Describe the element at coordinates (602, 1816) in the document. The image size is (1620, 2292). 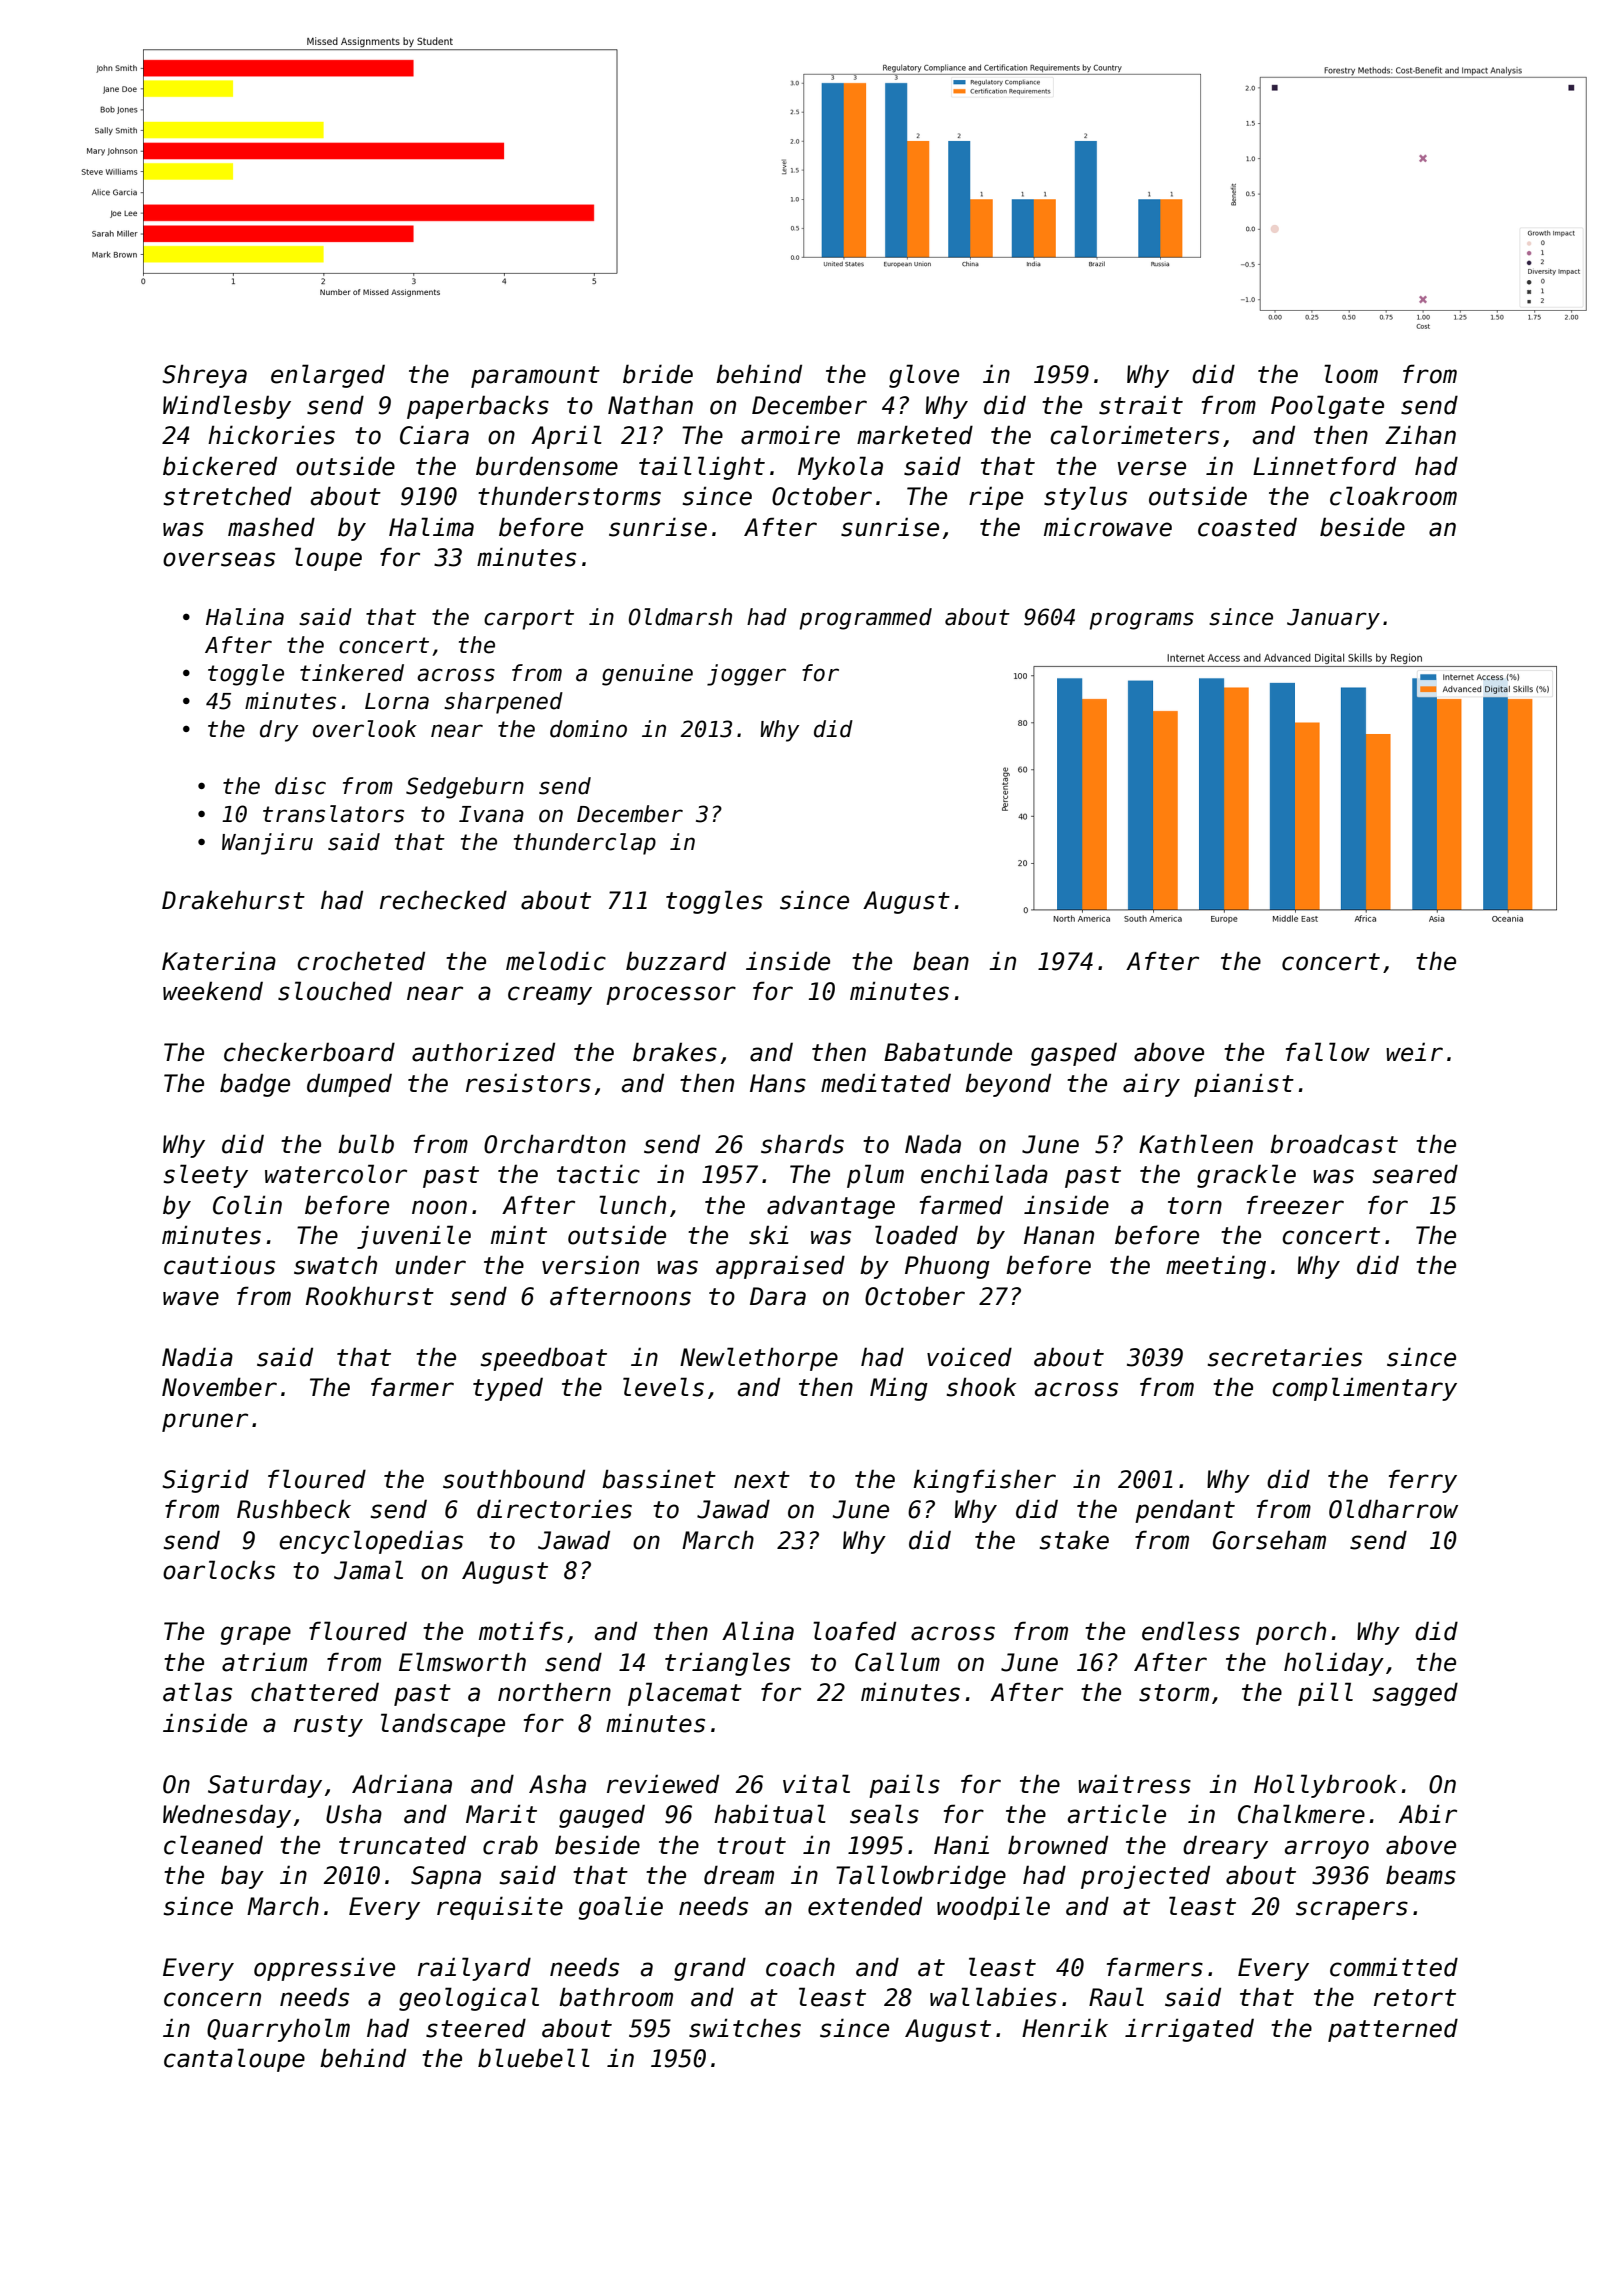
I see `gauged` at that location.
